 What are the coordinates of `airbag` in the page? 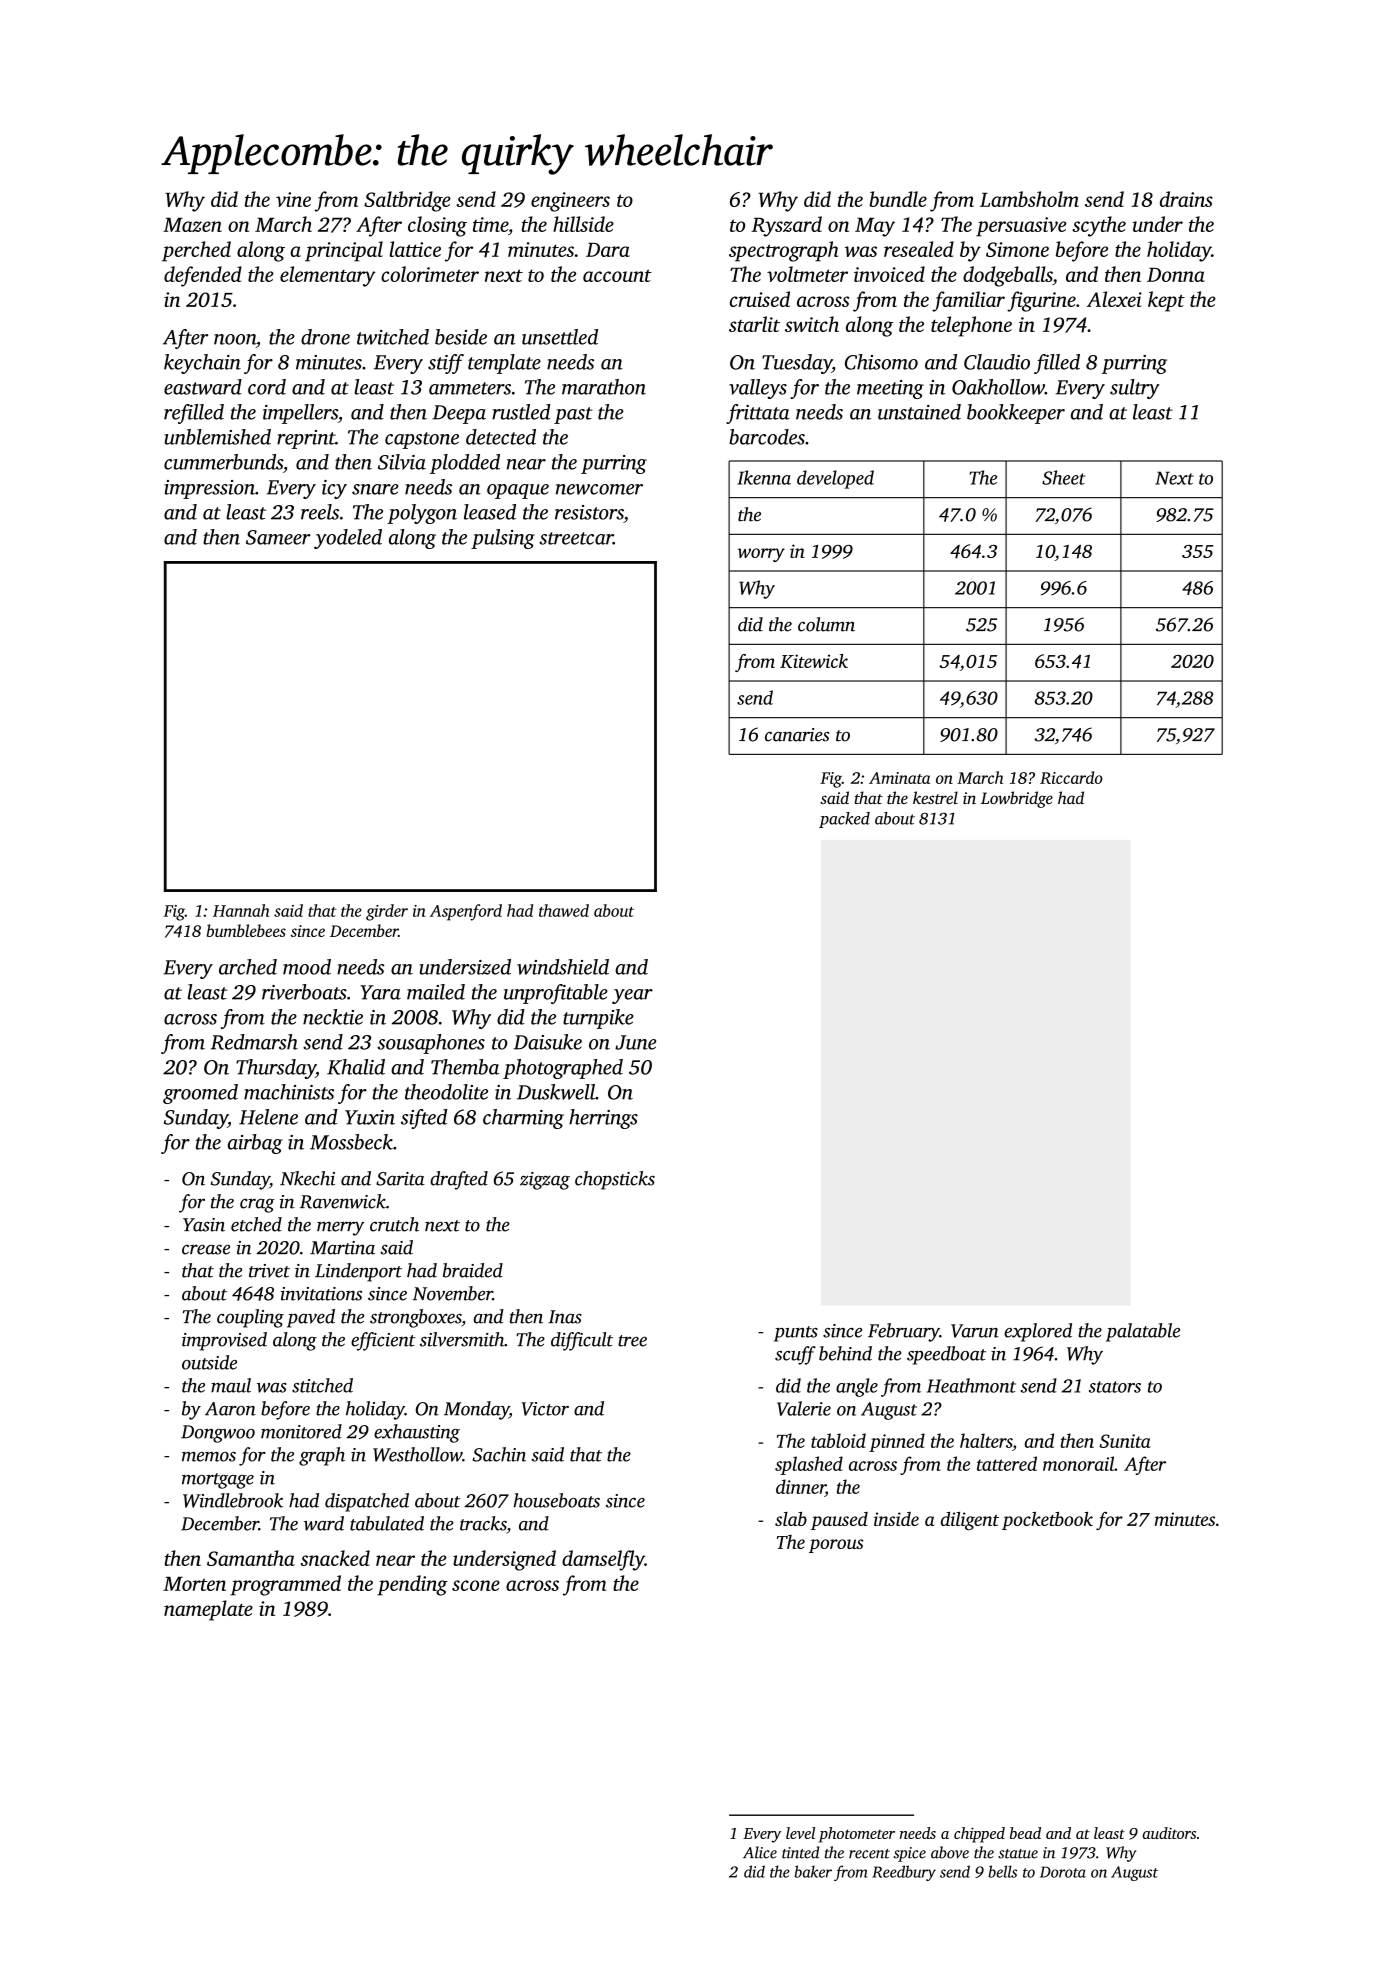 It's located at (255, 1144).
